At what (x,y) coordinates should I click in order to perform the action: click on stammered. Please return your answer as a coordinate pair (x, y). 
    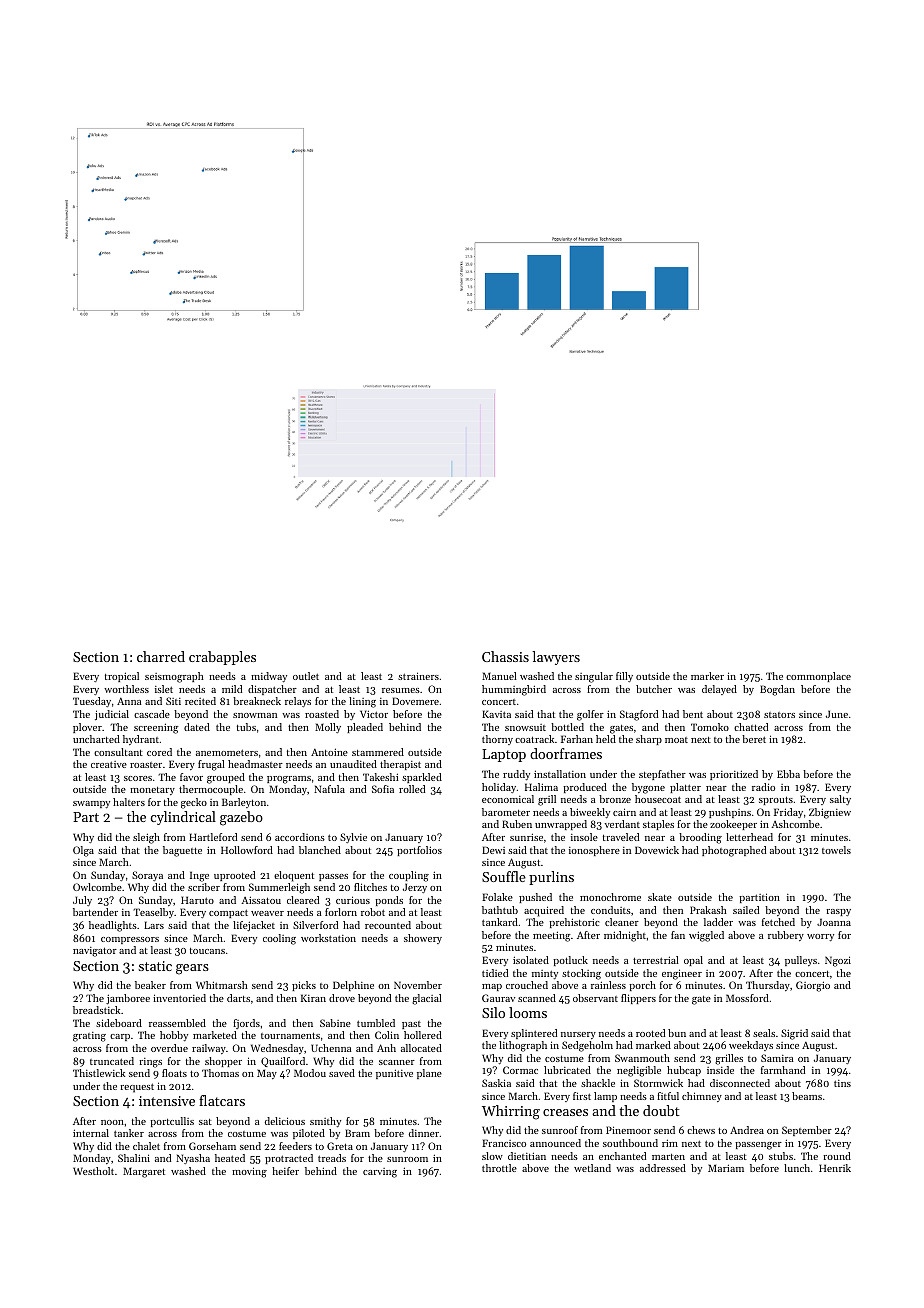
    Looking at the image, I should click on (378, 752).
